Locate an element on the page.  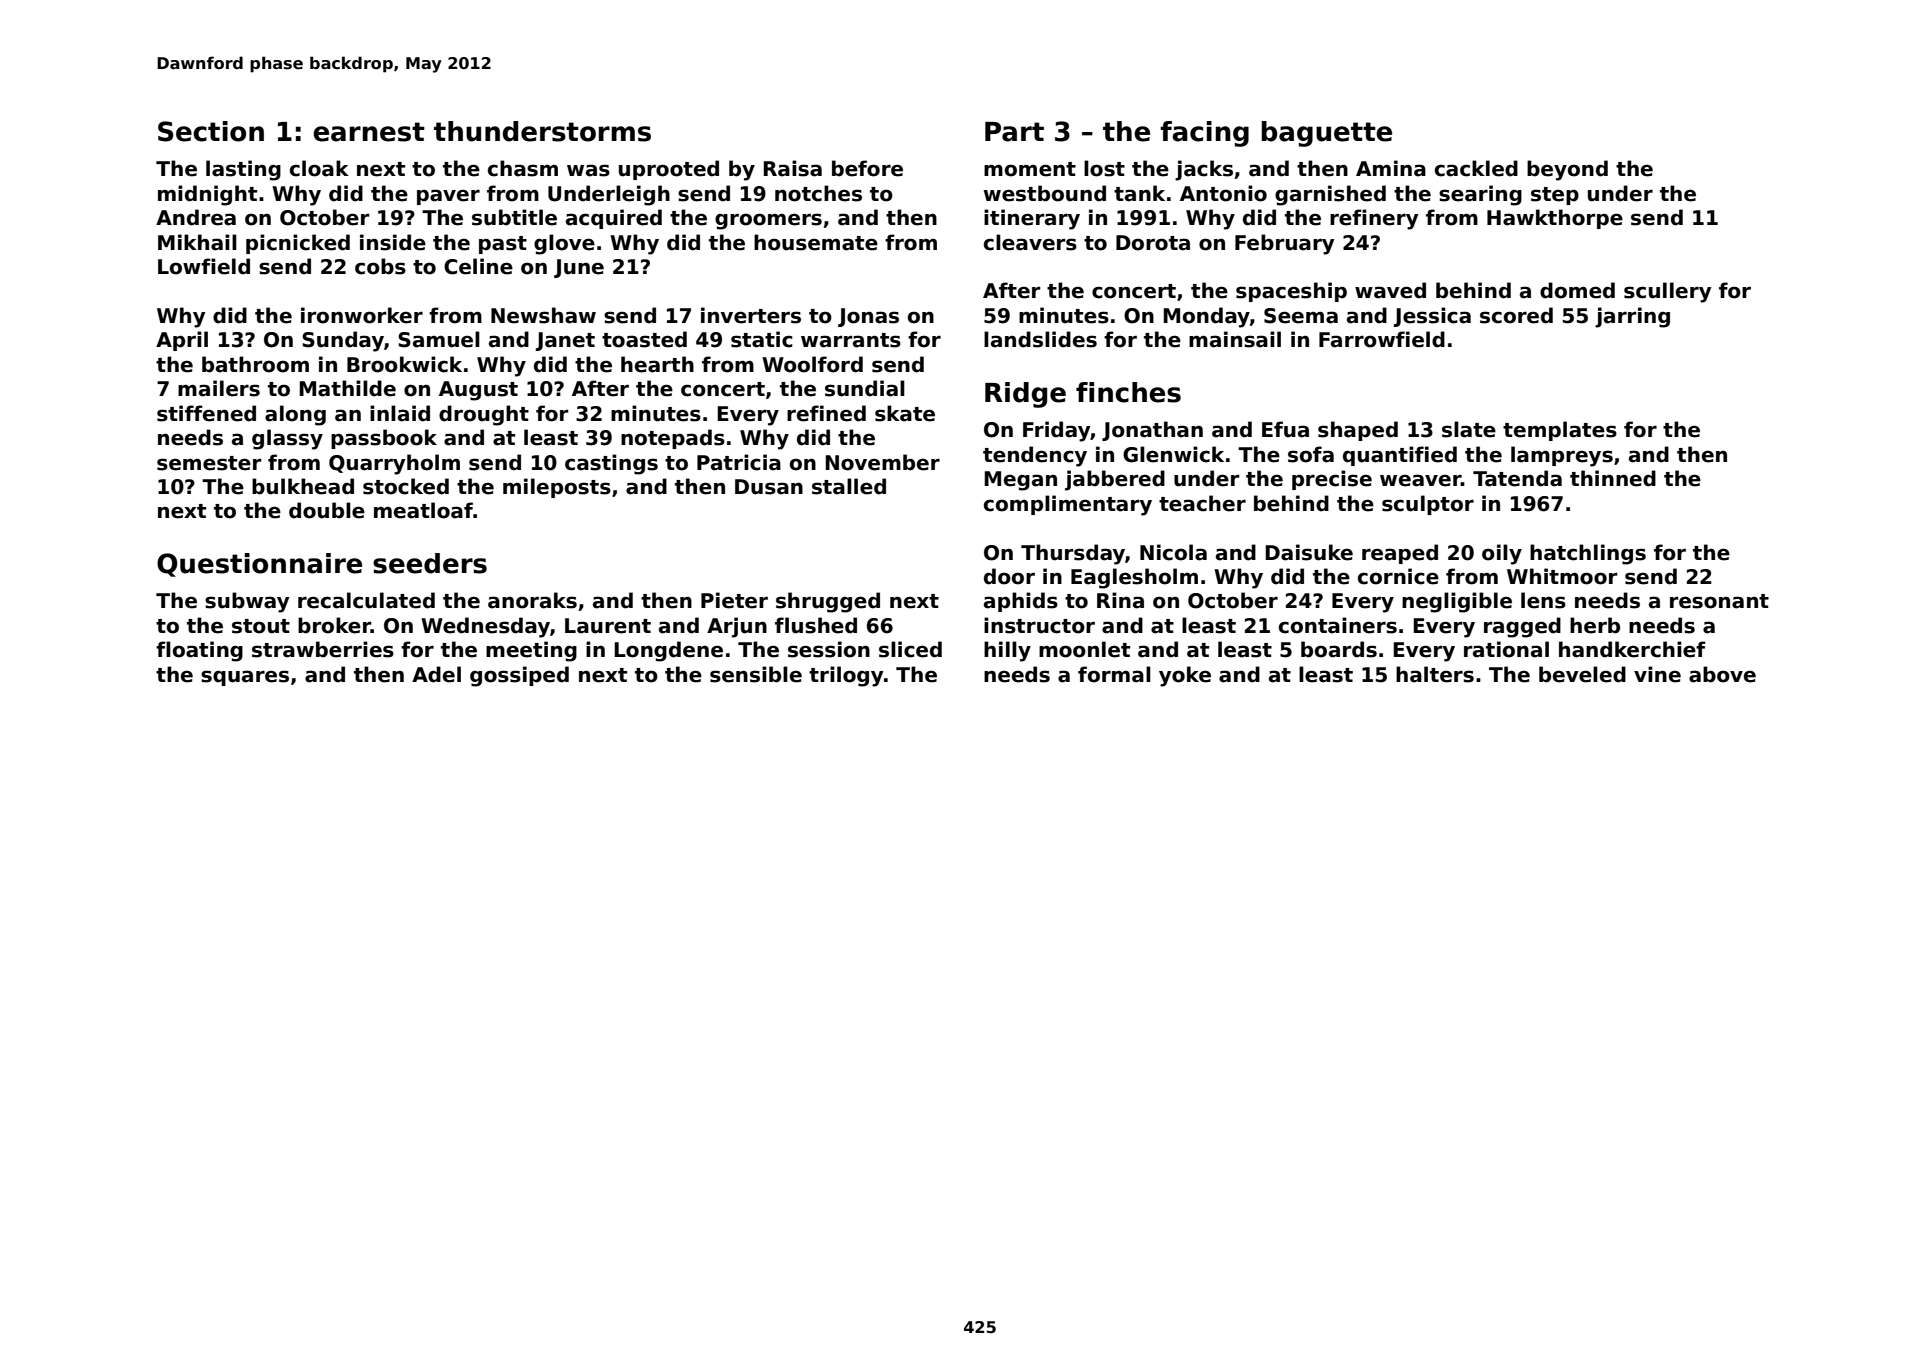
Section is located at coordinates (211, 131).
